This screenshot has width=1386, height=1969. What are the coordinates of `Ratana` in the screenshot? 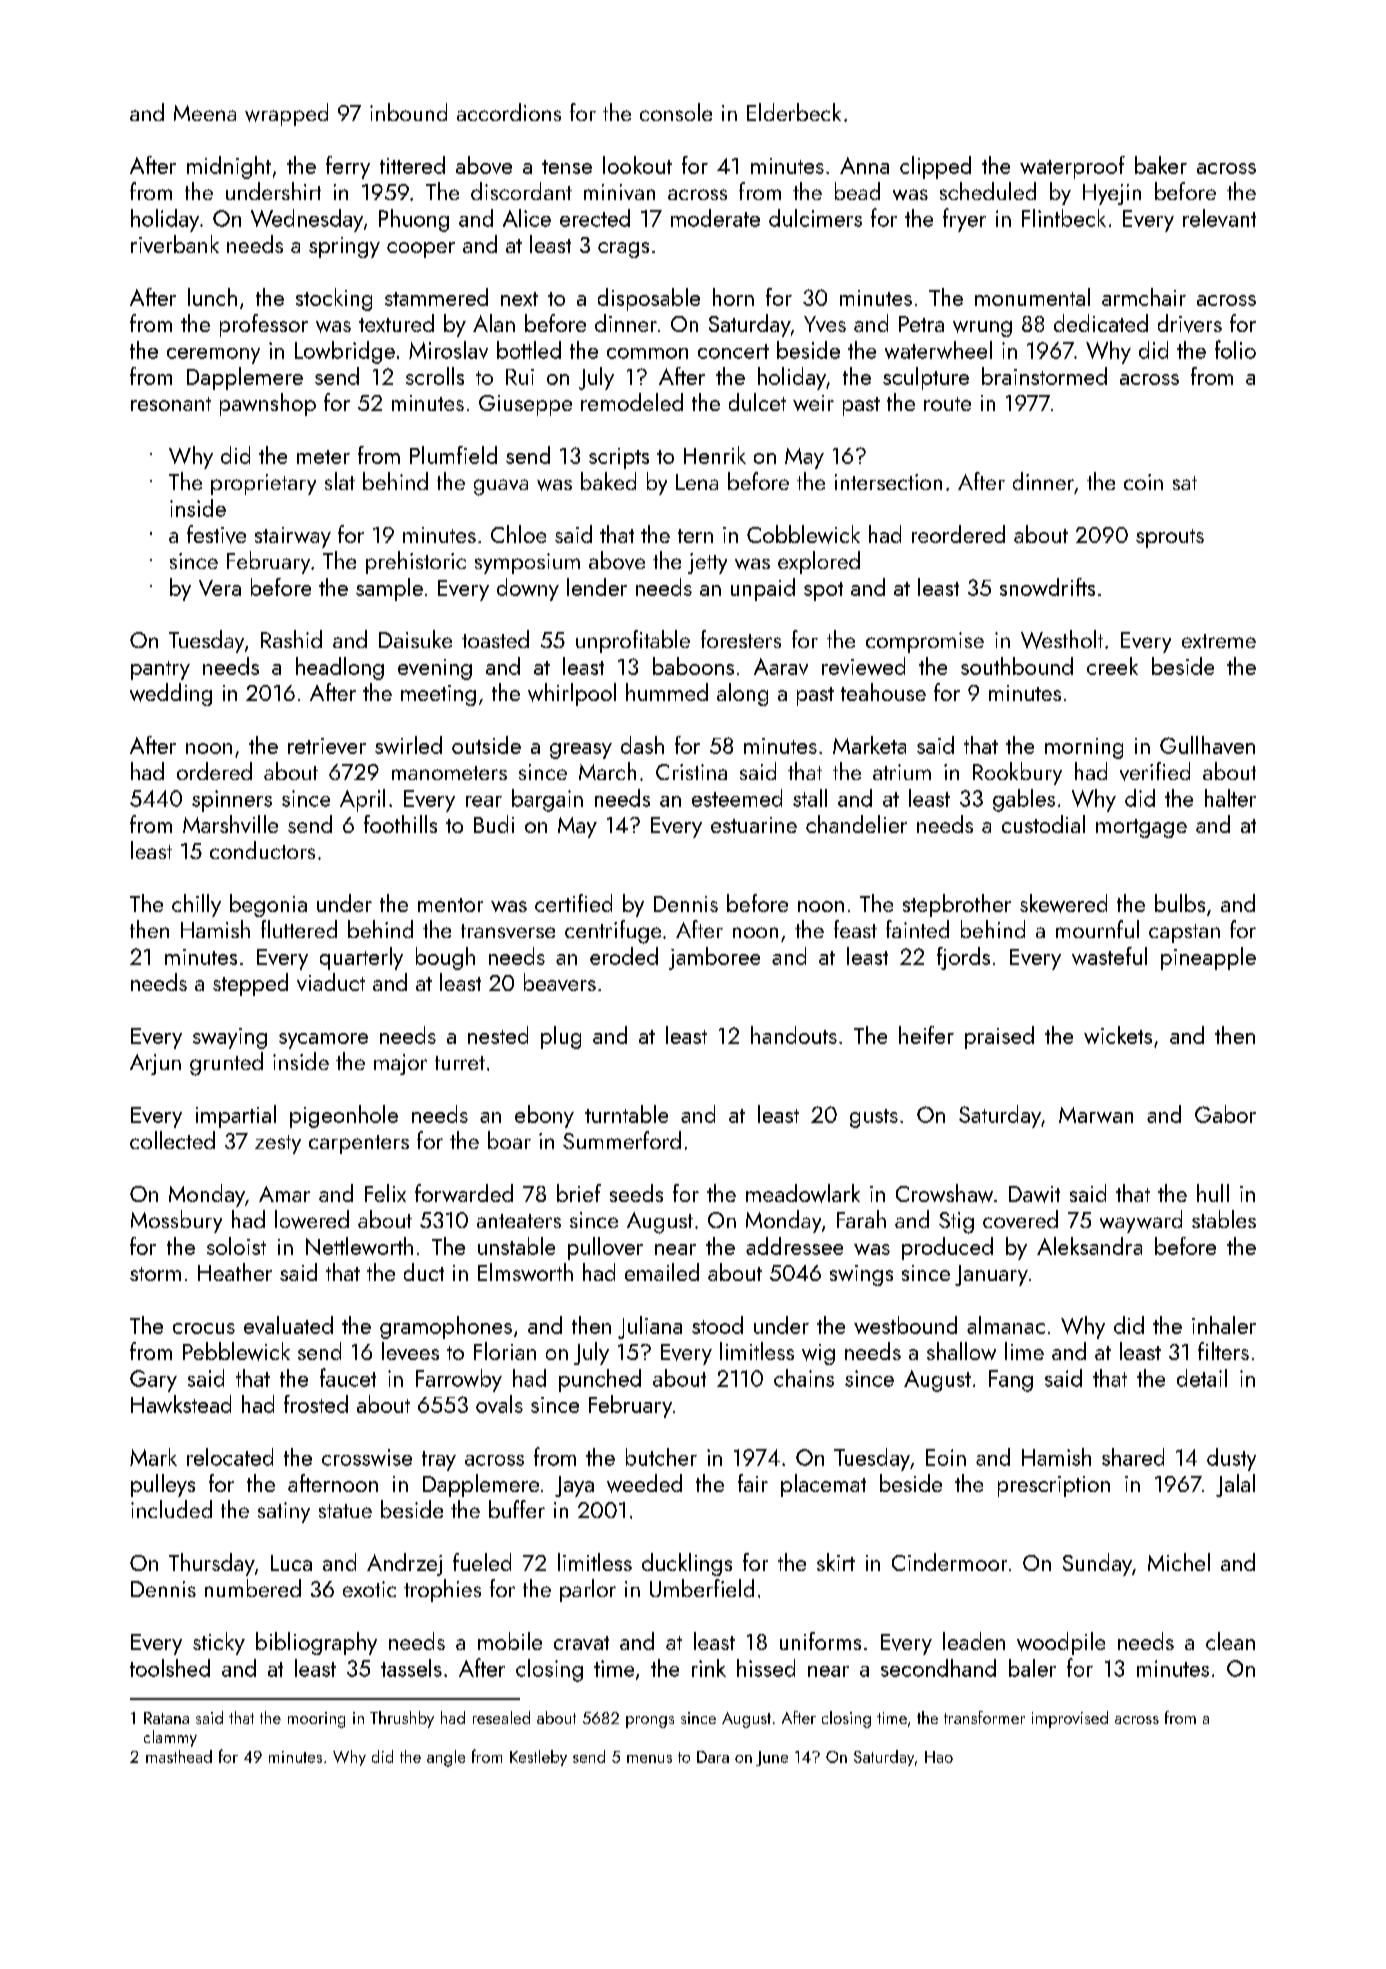 It's located at (166, 1718).
